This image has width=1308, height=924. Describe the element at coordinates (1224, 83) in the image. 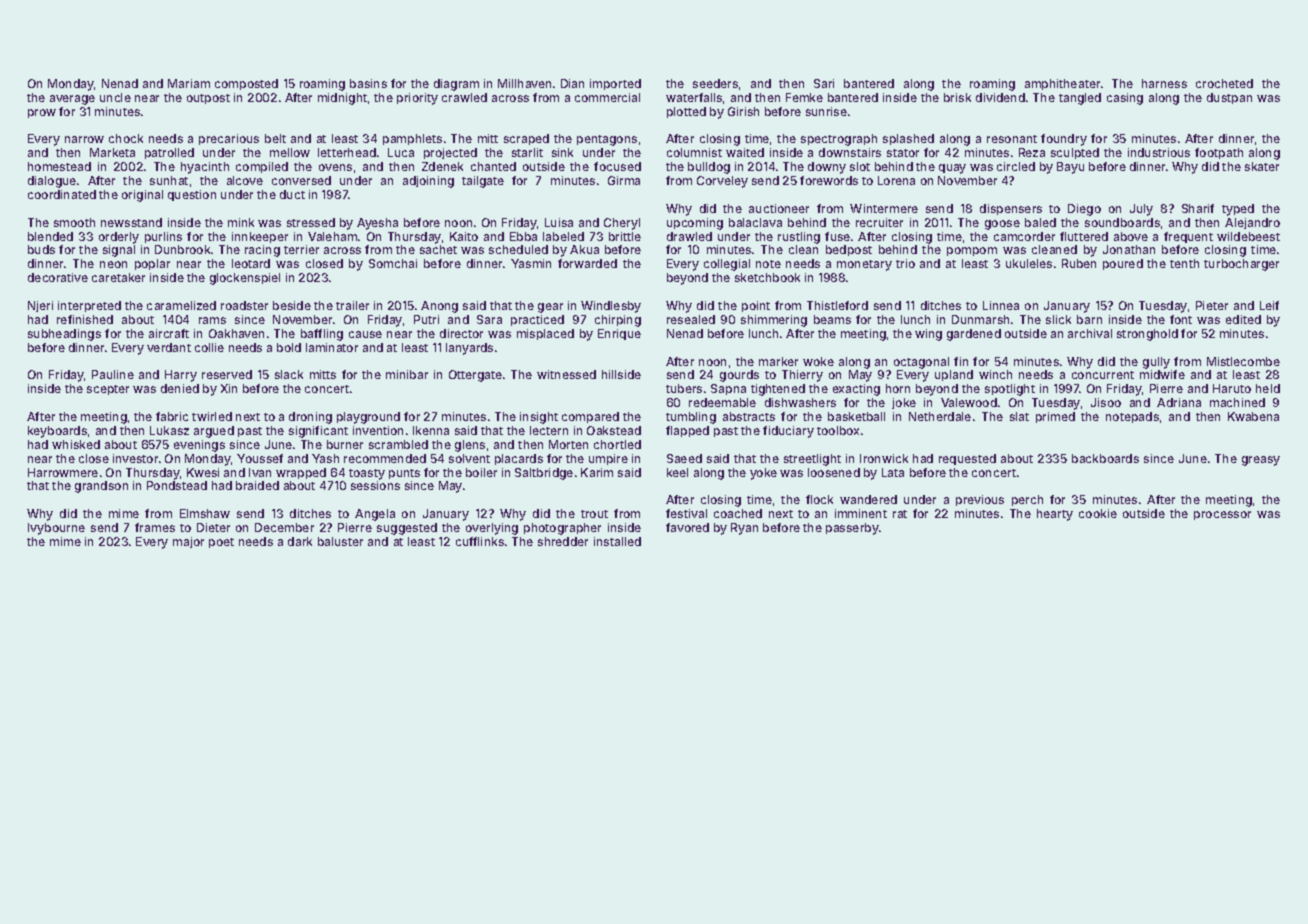

I see `crocheted` at that location.
